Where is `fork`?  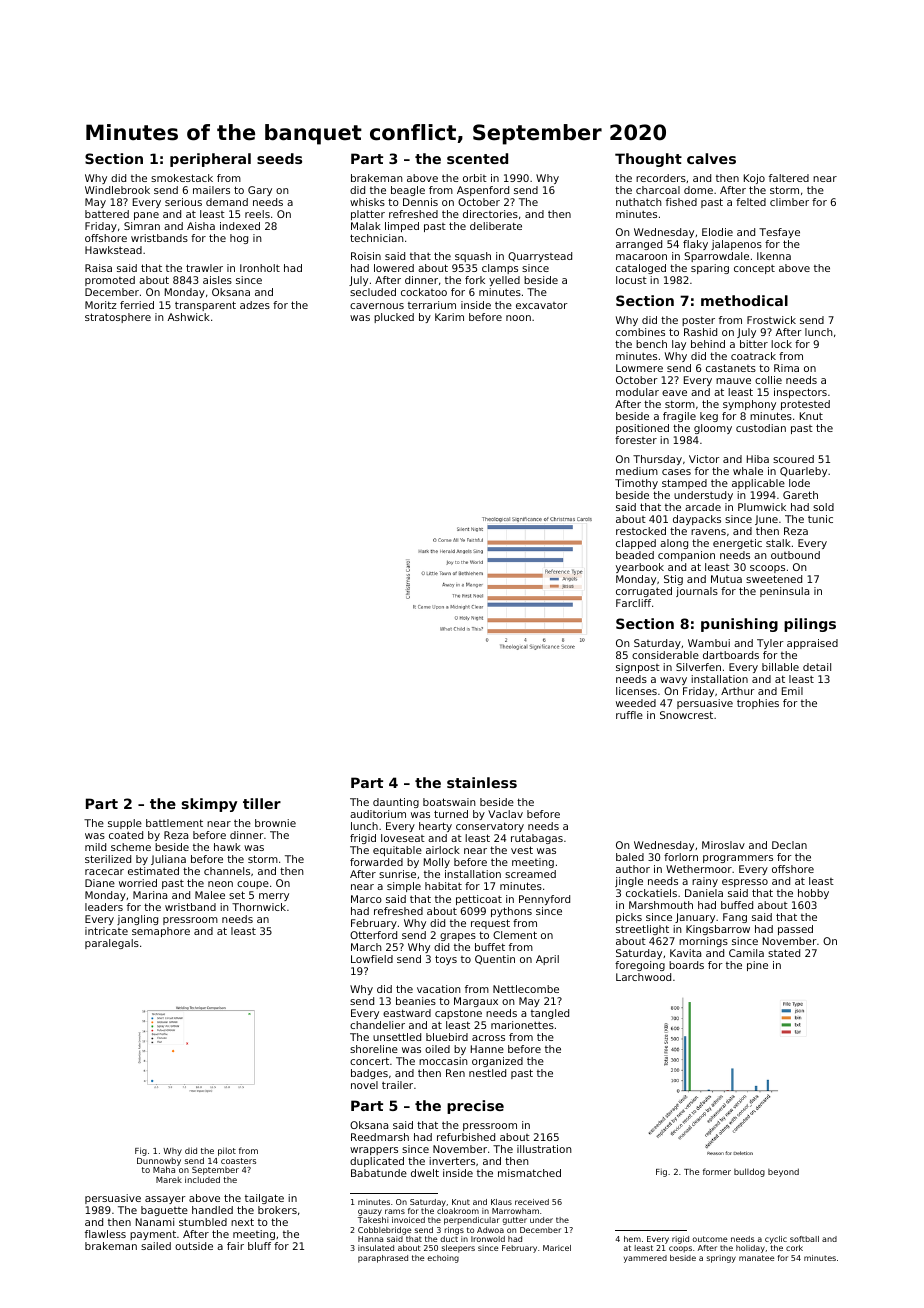
fork is located at coordinates (475, 280).
